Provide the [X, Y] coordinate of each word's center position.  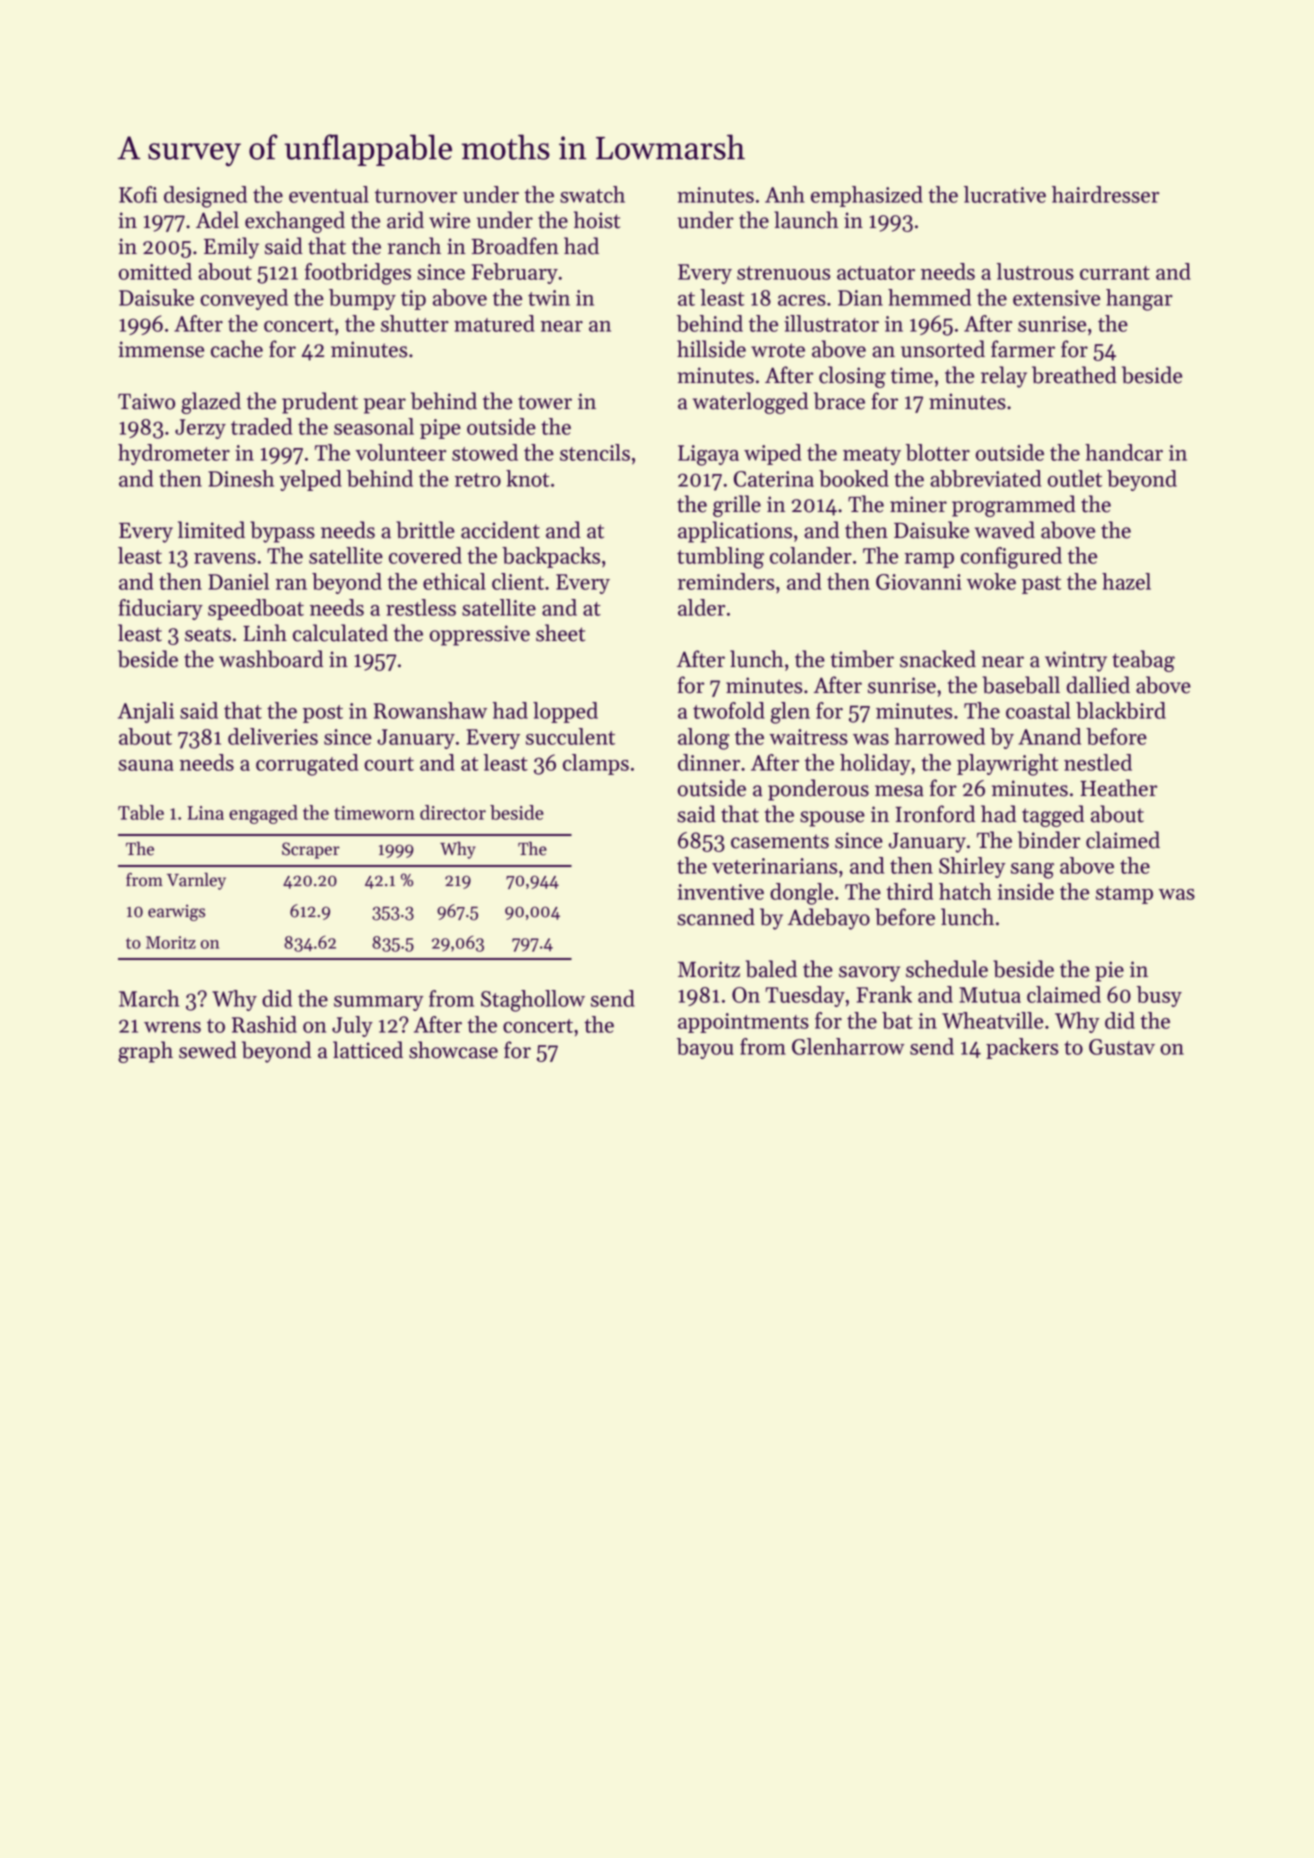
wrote [778, 350]
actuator [876, 273]
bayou [705, 1048]
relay [1004, 377]
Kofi [138, 194]
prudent [320, 403]
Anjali [146, 712]
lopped [565, 712]
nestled [1098, 762]
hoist [597, 220]
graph [145, 1052]
